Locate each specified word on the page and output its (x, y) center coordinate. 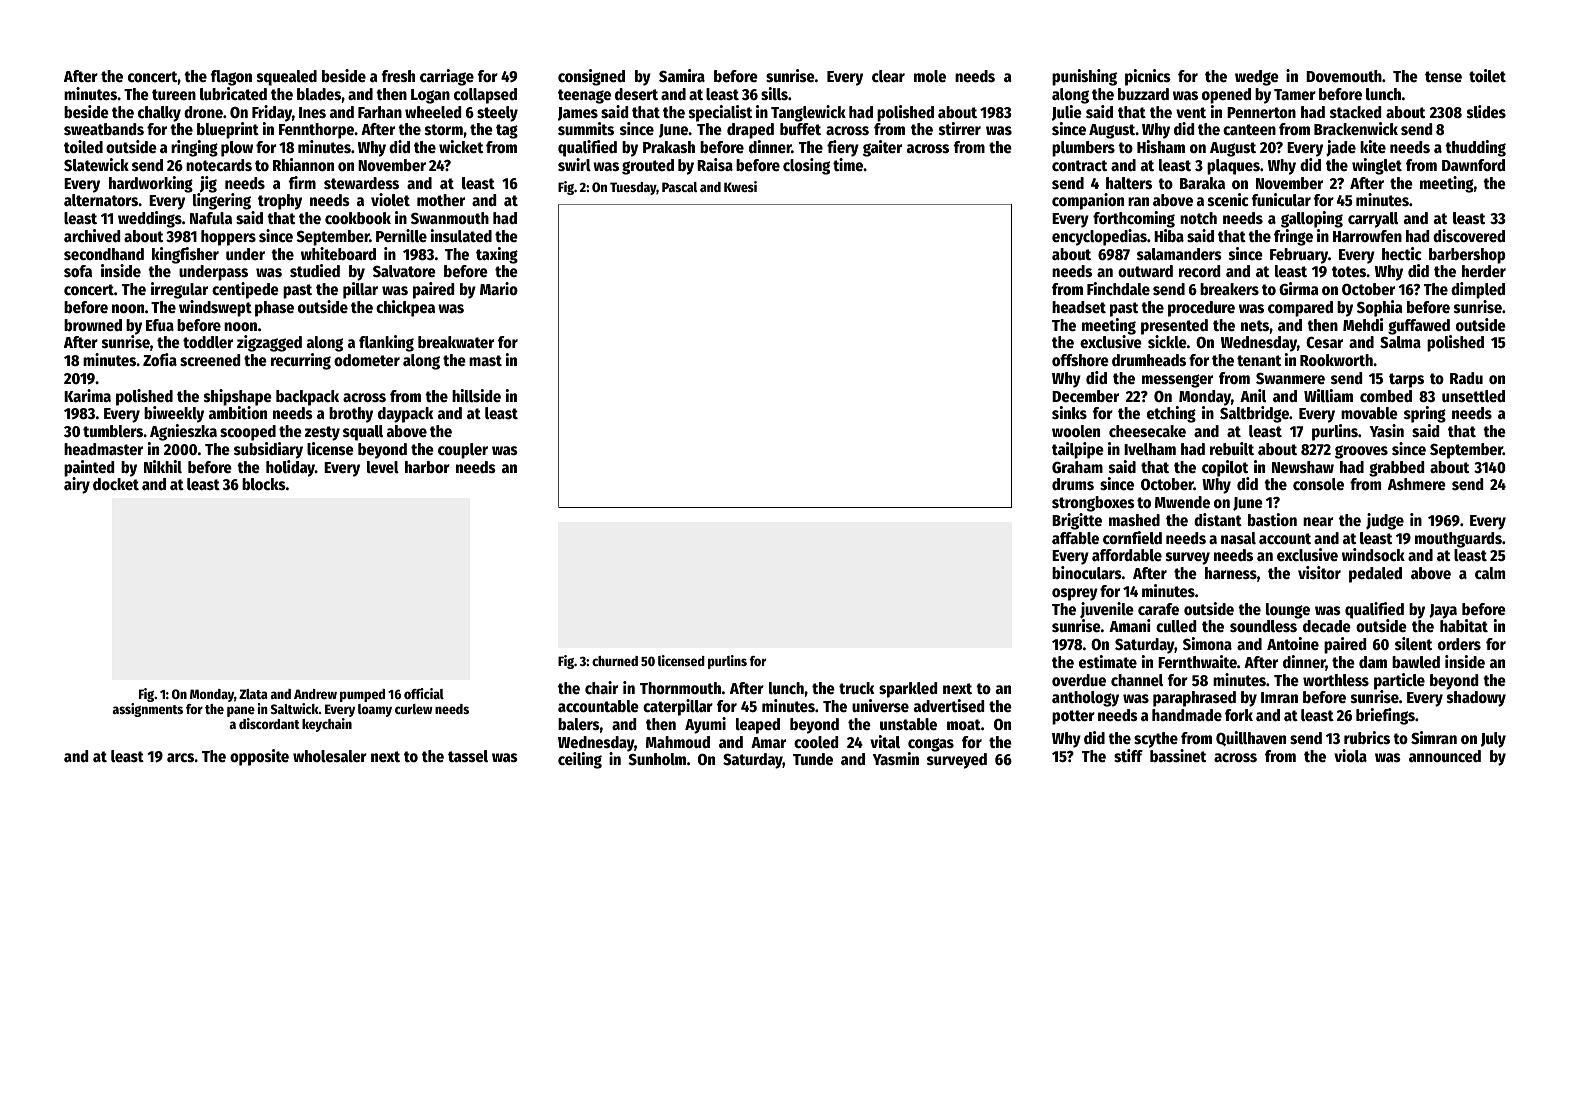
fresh (398, 76)
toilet (1487, 76)
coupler (463, 451)
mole (930, 76)
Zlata (253, 694)
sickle (1167, 342)
